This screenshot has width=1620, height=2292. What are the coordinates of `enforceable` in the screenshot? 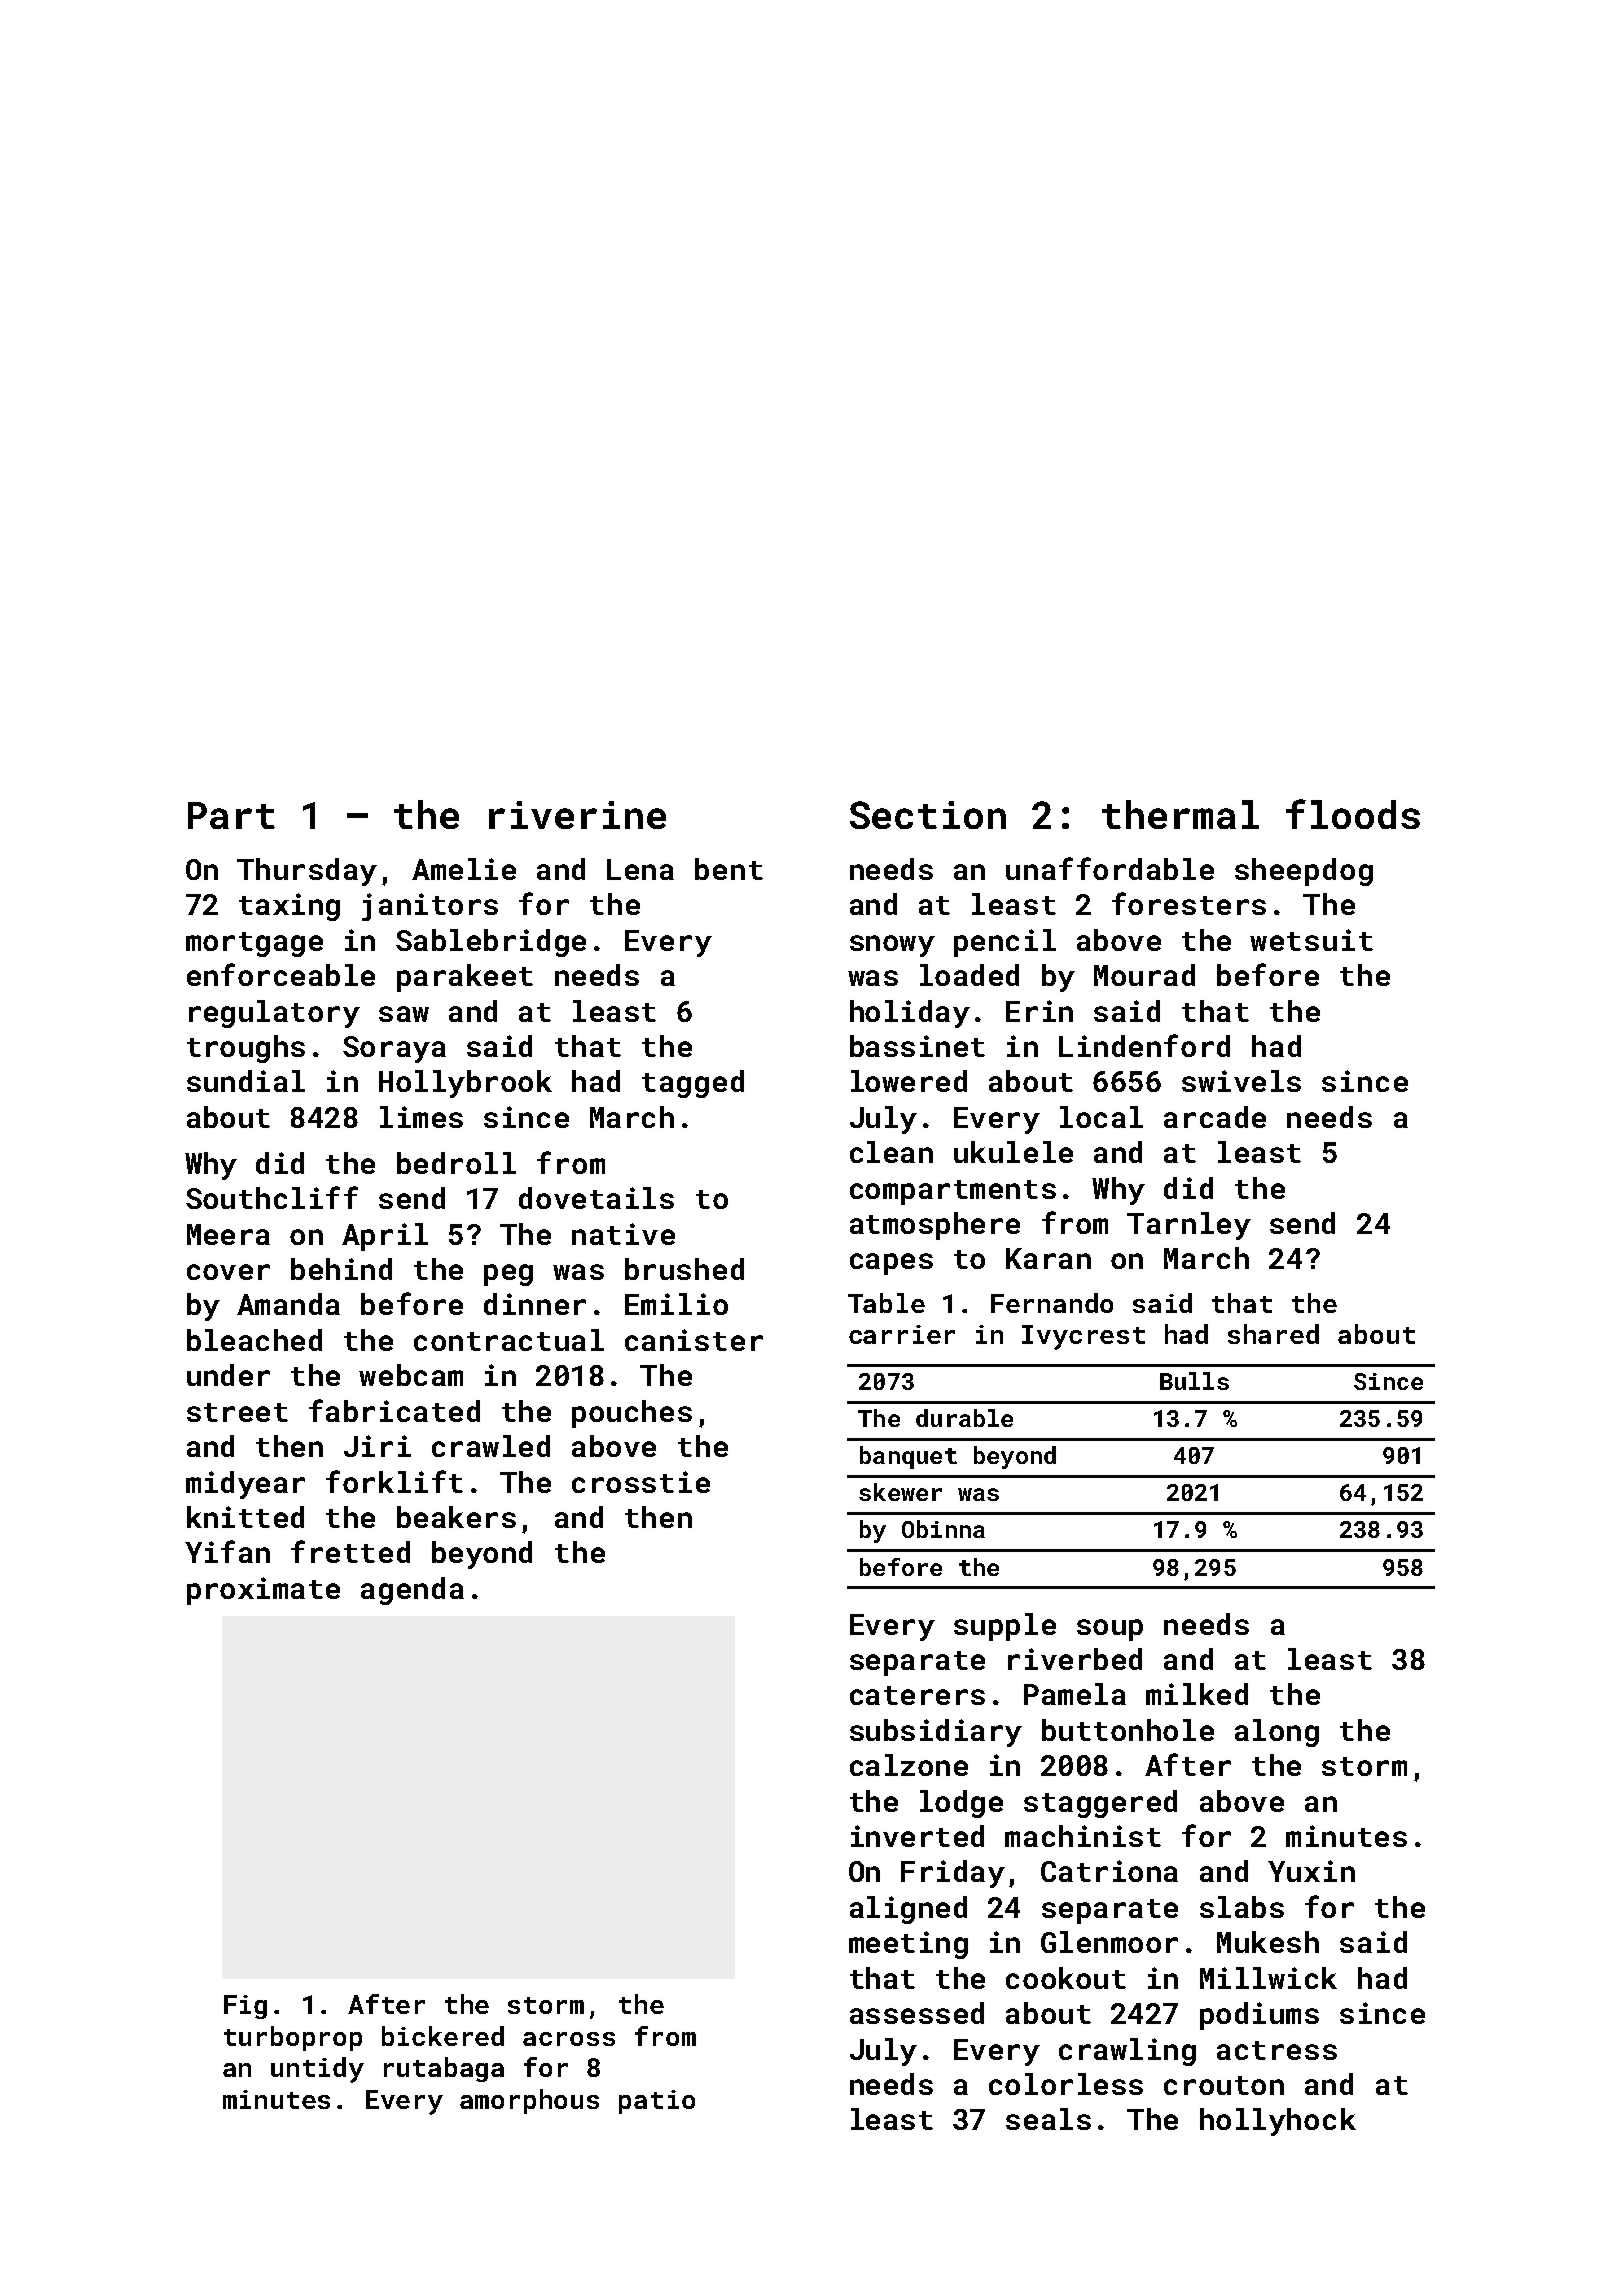 It's located at (281, 974).
